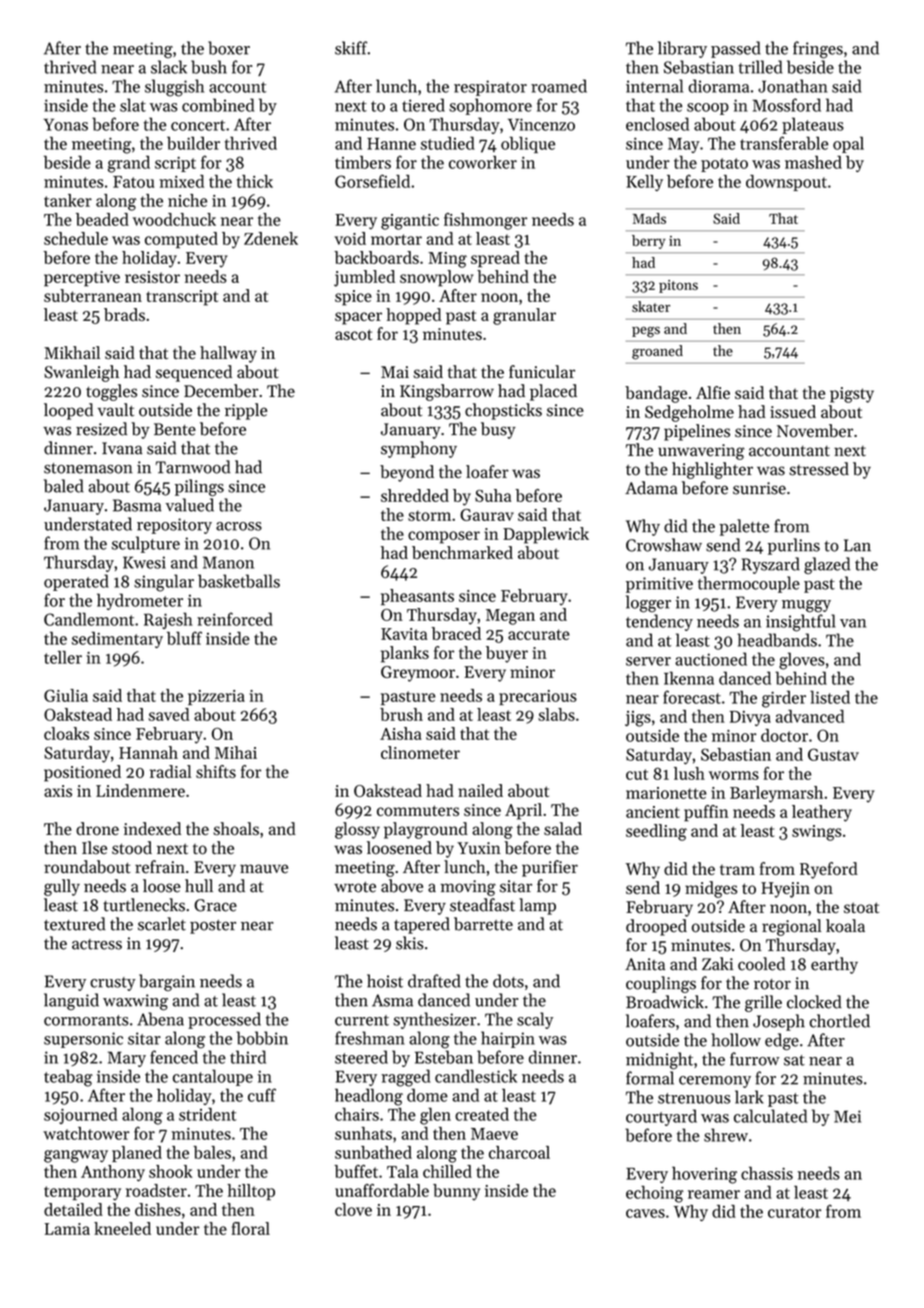 This screenshot has width=924, height=1308. I want to click on primitive, so click(659, 585).
